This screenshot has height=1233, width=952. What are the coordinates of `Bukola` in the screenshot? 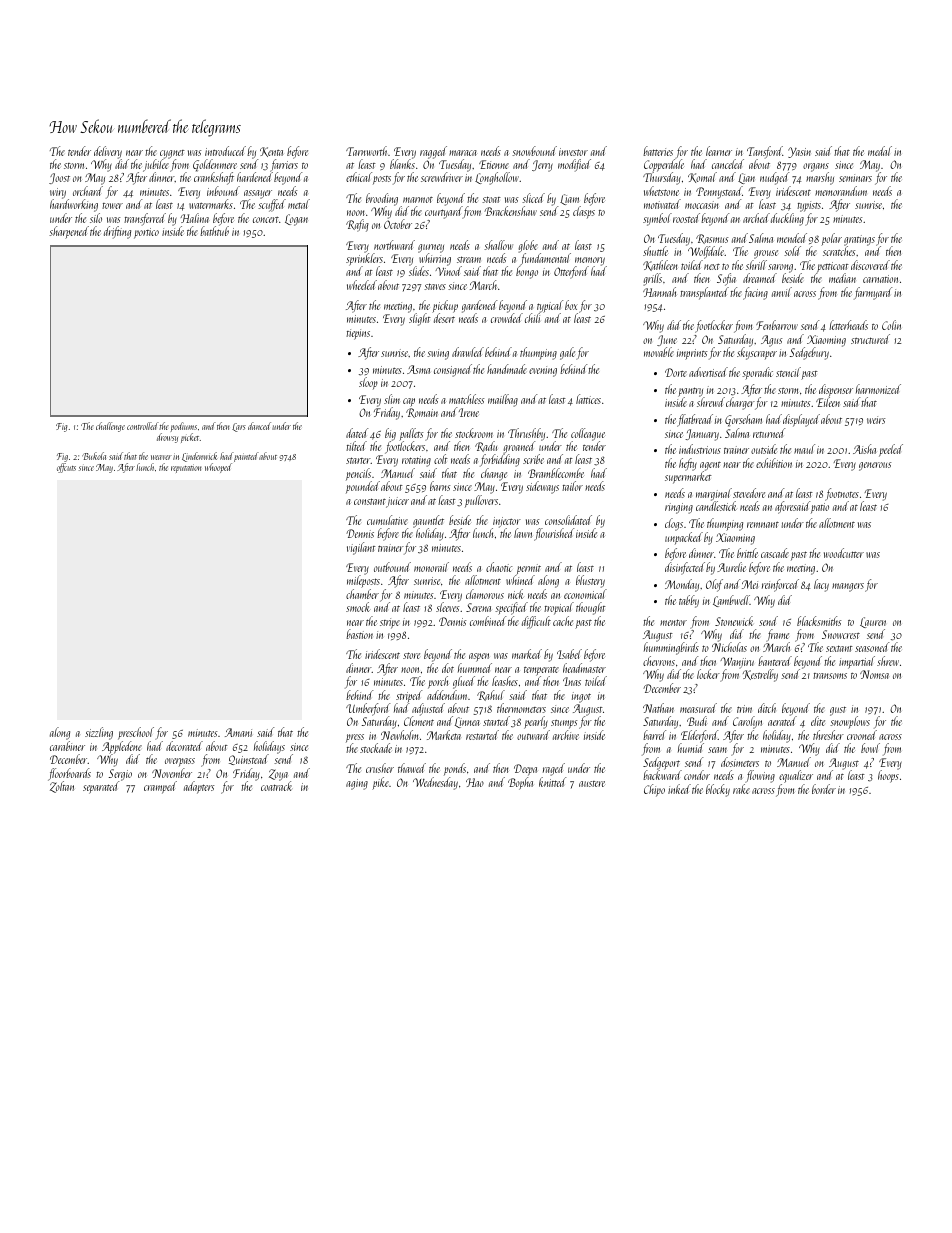 It's located at (94, 456).
